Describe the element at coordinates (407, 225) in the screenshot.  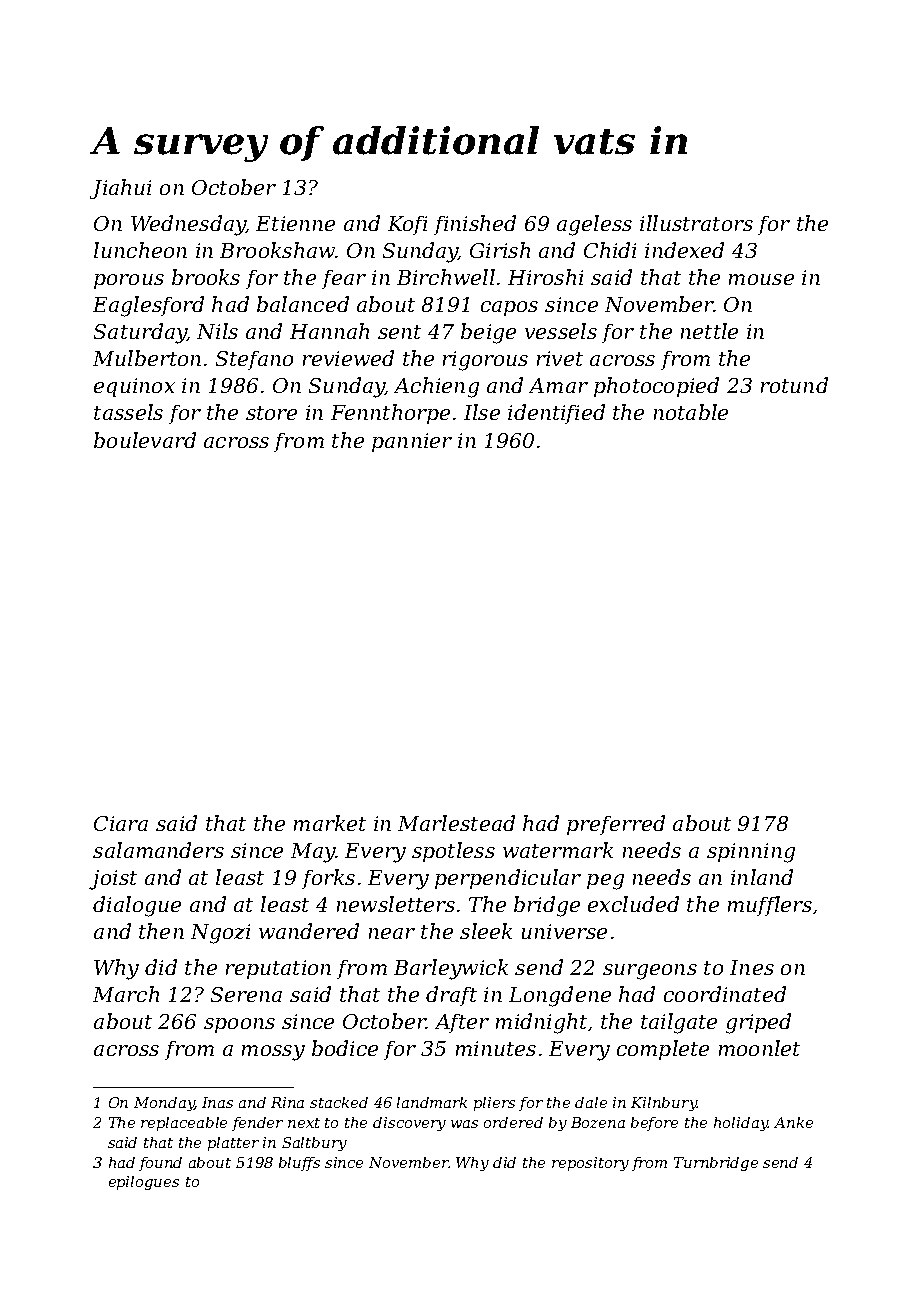
I see `Kofi` at that location.
